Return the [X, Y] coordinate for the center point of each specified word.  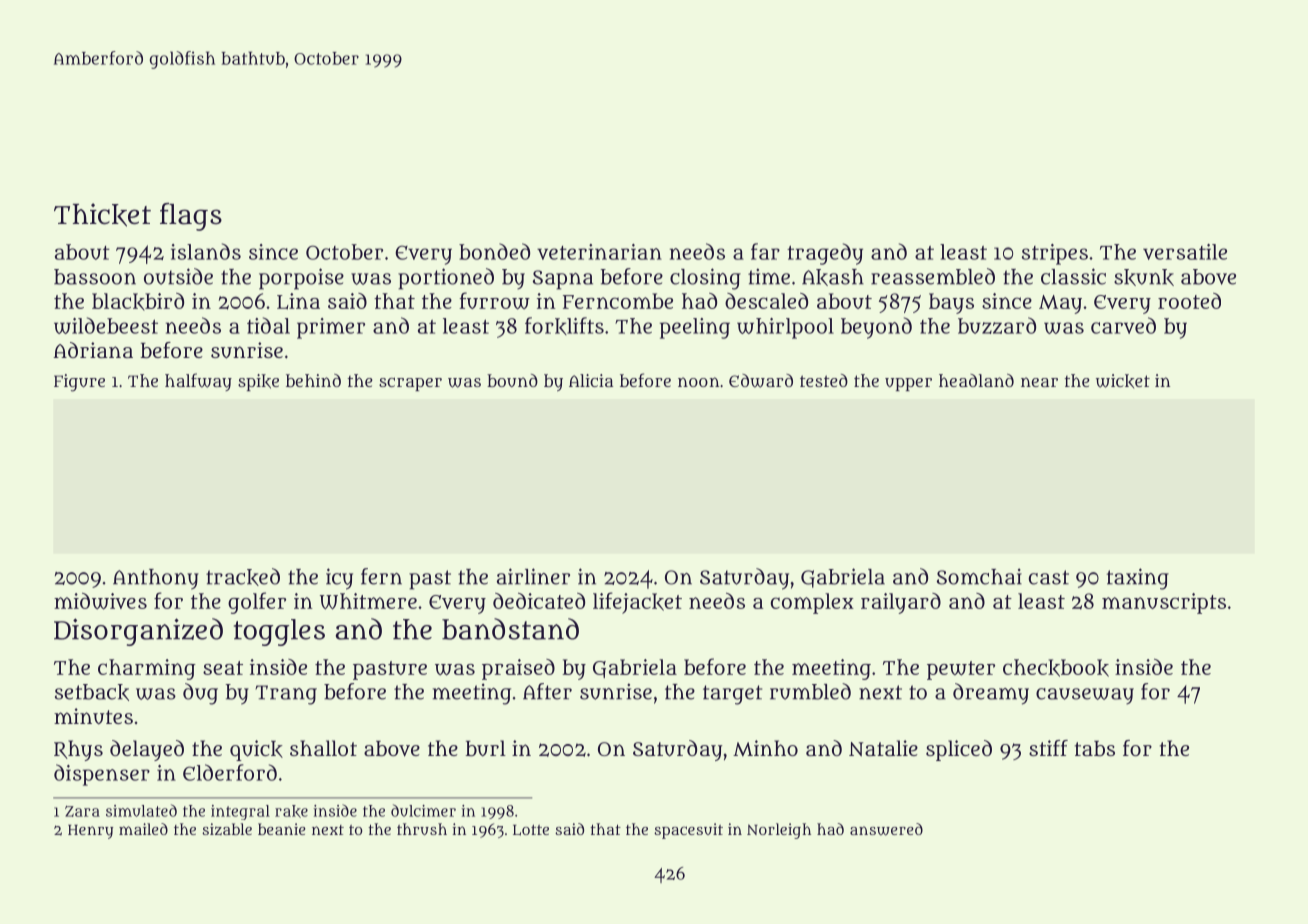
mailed [143, 829]
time [769, 276]
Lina [298, 301]
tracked [243, 577]
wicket [1123, 381]
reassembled [933, 276]
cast [1049, 577]
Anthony [156, 579]
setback [92, 692]
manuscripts [1164, 603]
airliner [533, 576]
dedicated [539, 601]
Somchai [979, 576]
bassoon [95, 277]
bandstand [510, 629]
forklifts [564, 326]
